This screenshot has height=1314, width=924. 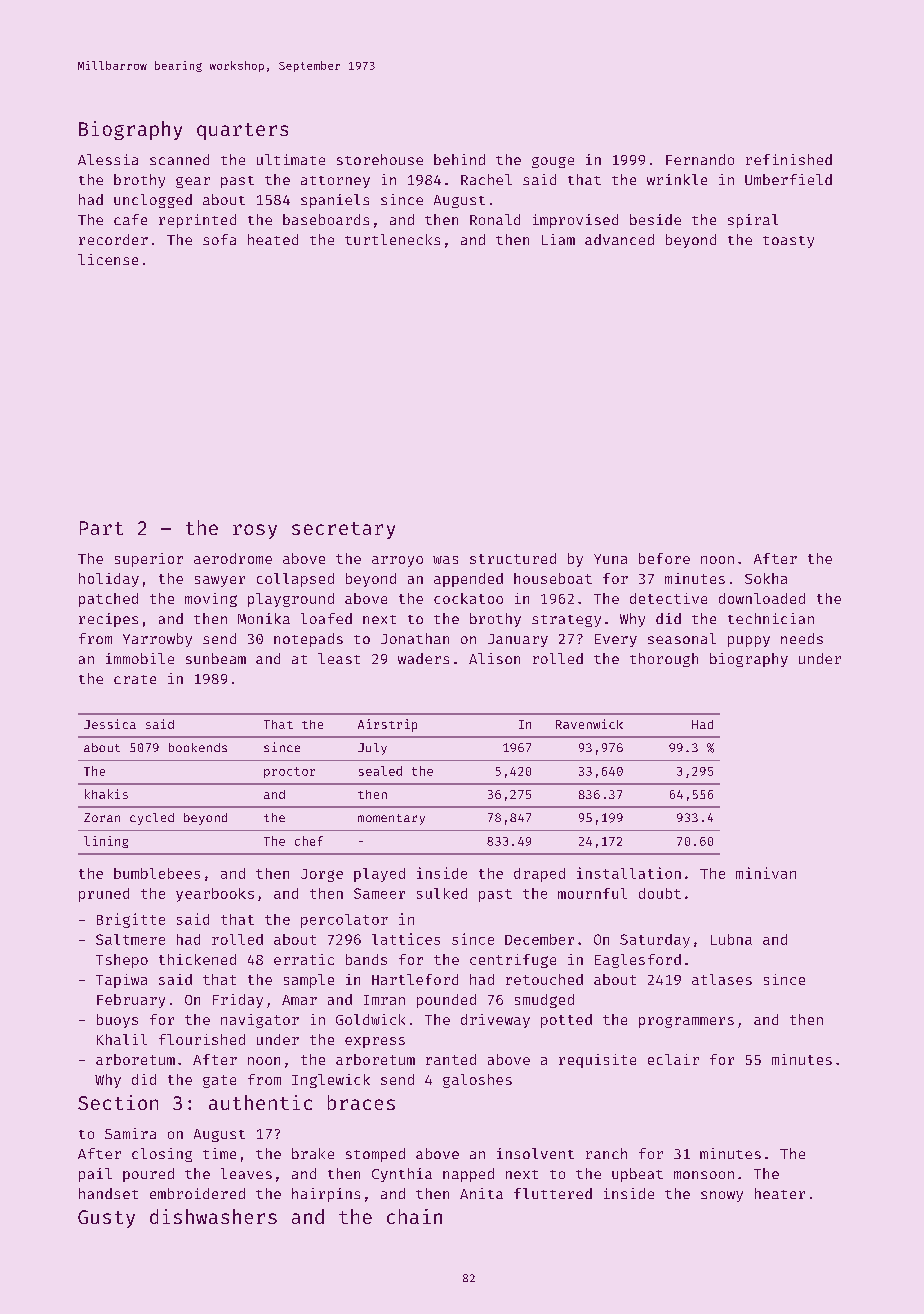 What do you see at coordinates (198, 747) in the screenshot?
I see `bookends` at bounding box center [198, 747].
